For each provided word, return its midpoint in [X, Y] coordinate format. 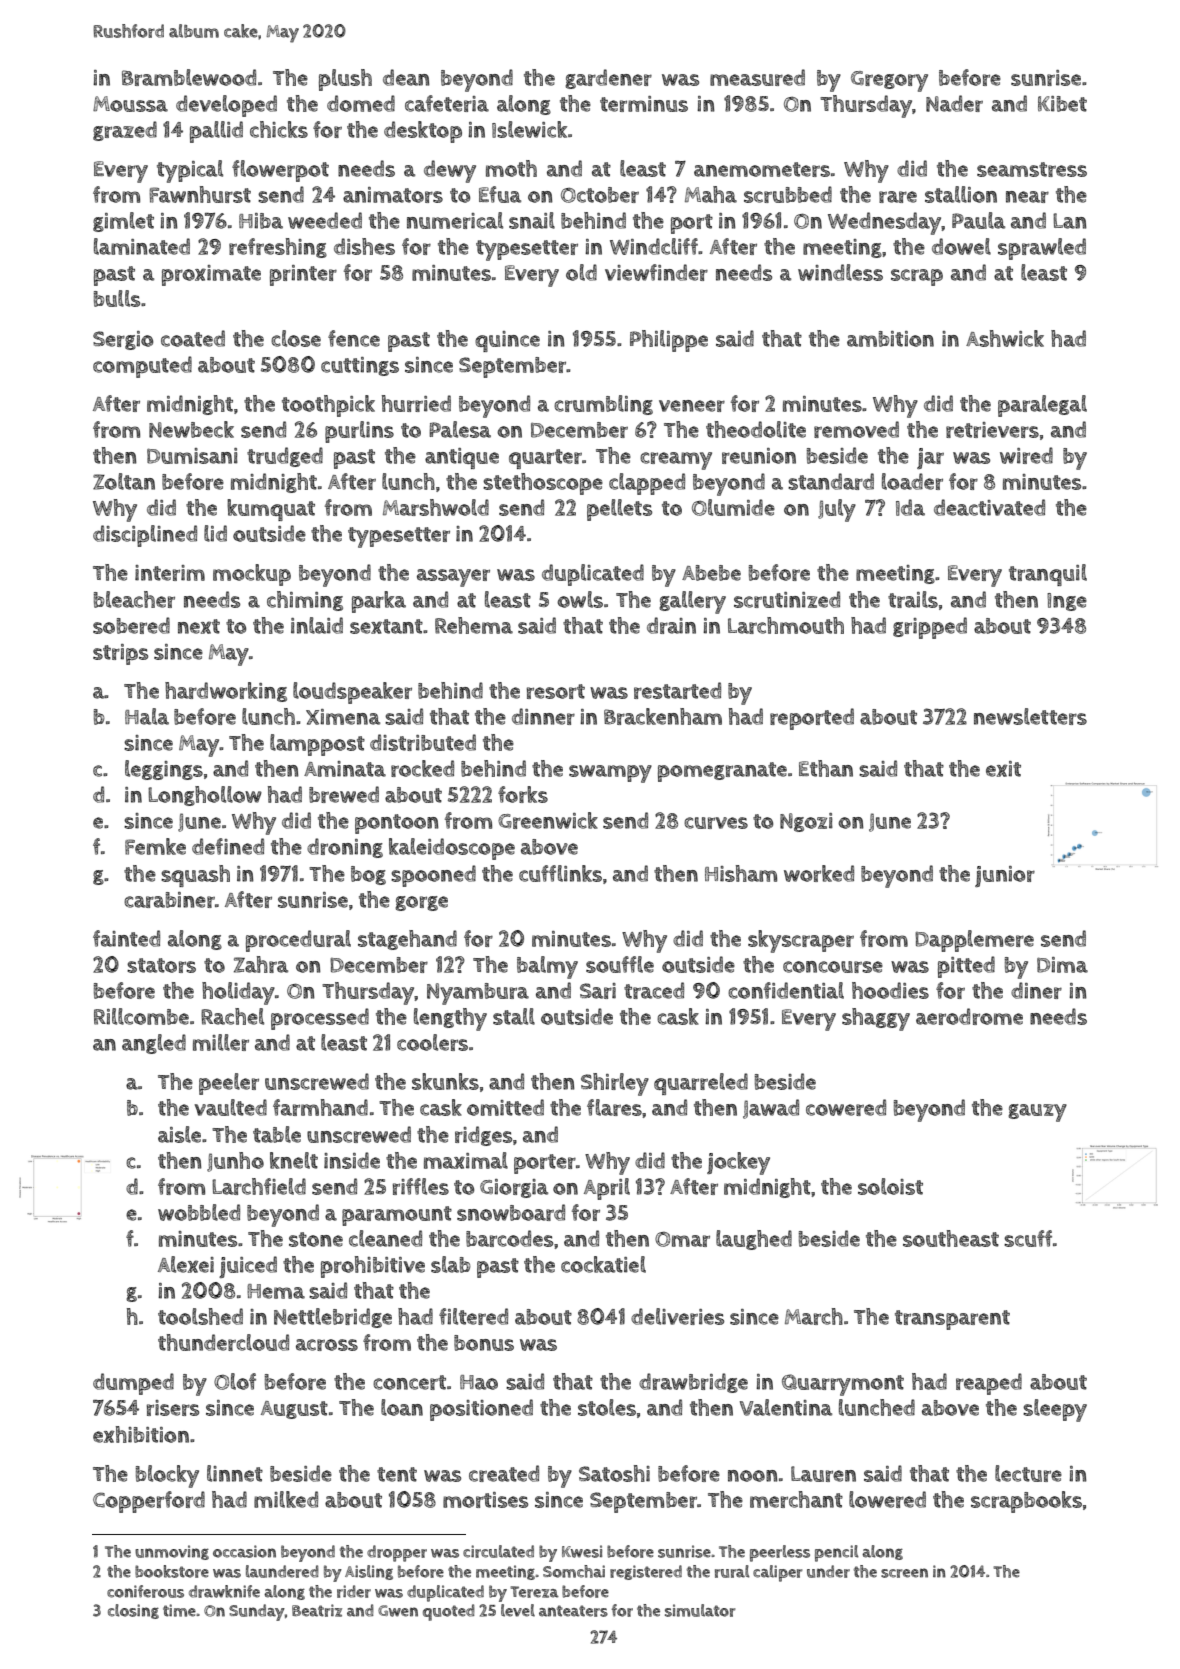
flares [614, 1107]
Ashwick [1005, 338]
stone [316, 1239]
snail [532, 220]
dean [406, 77]
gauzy [1037, 1113]
